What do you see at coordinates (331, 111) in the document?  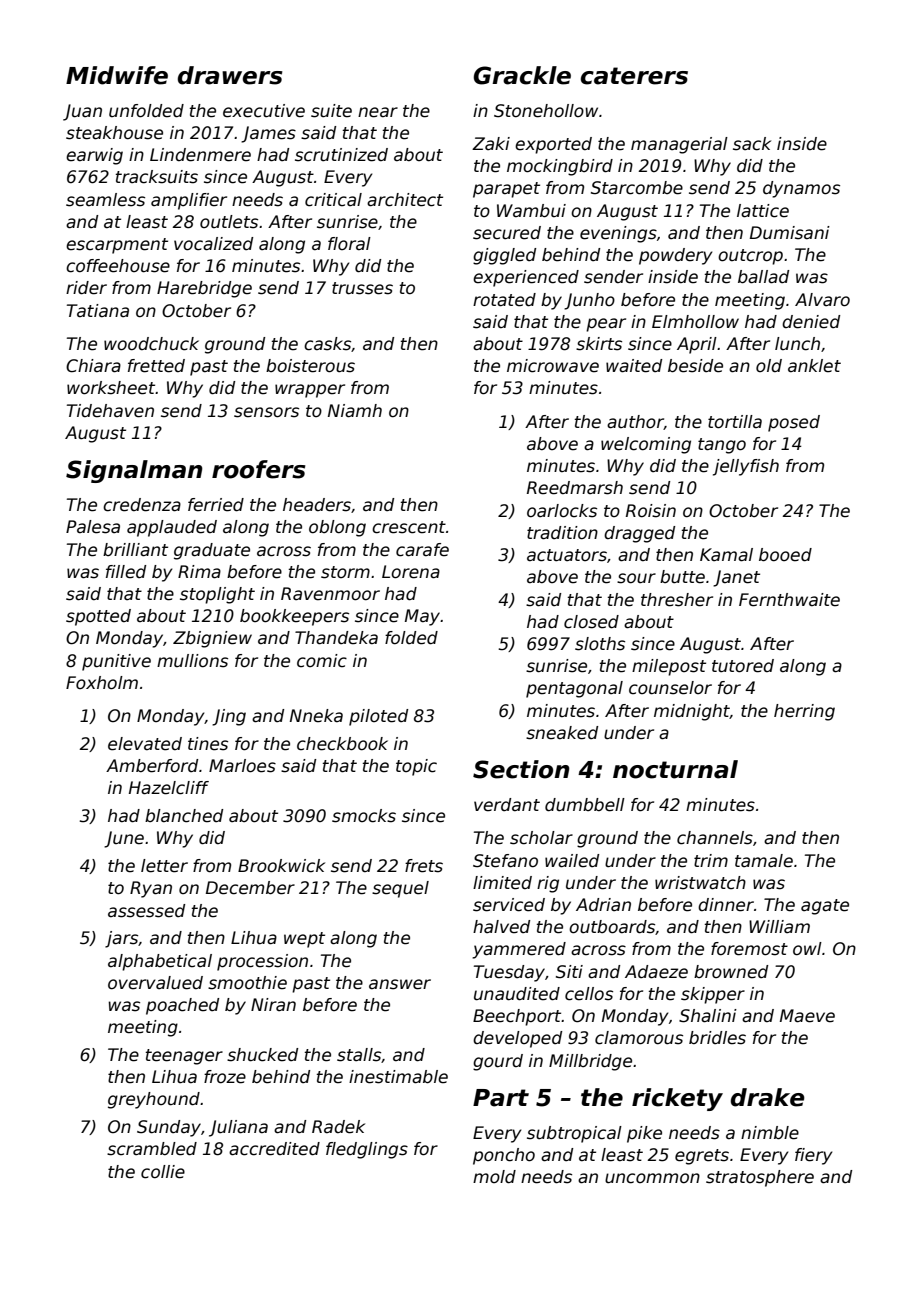 I see `suite` at bounding box center [331, 111].
